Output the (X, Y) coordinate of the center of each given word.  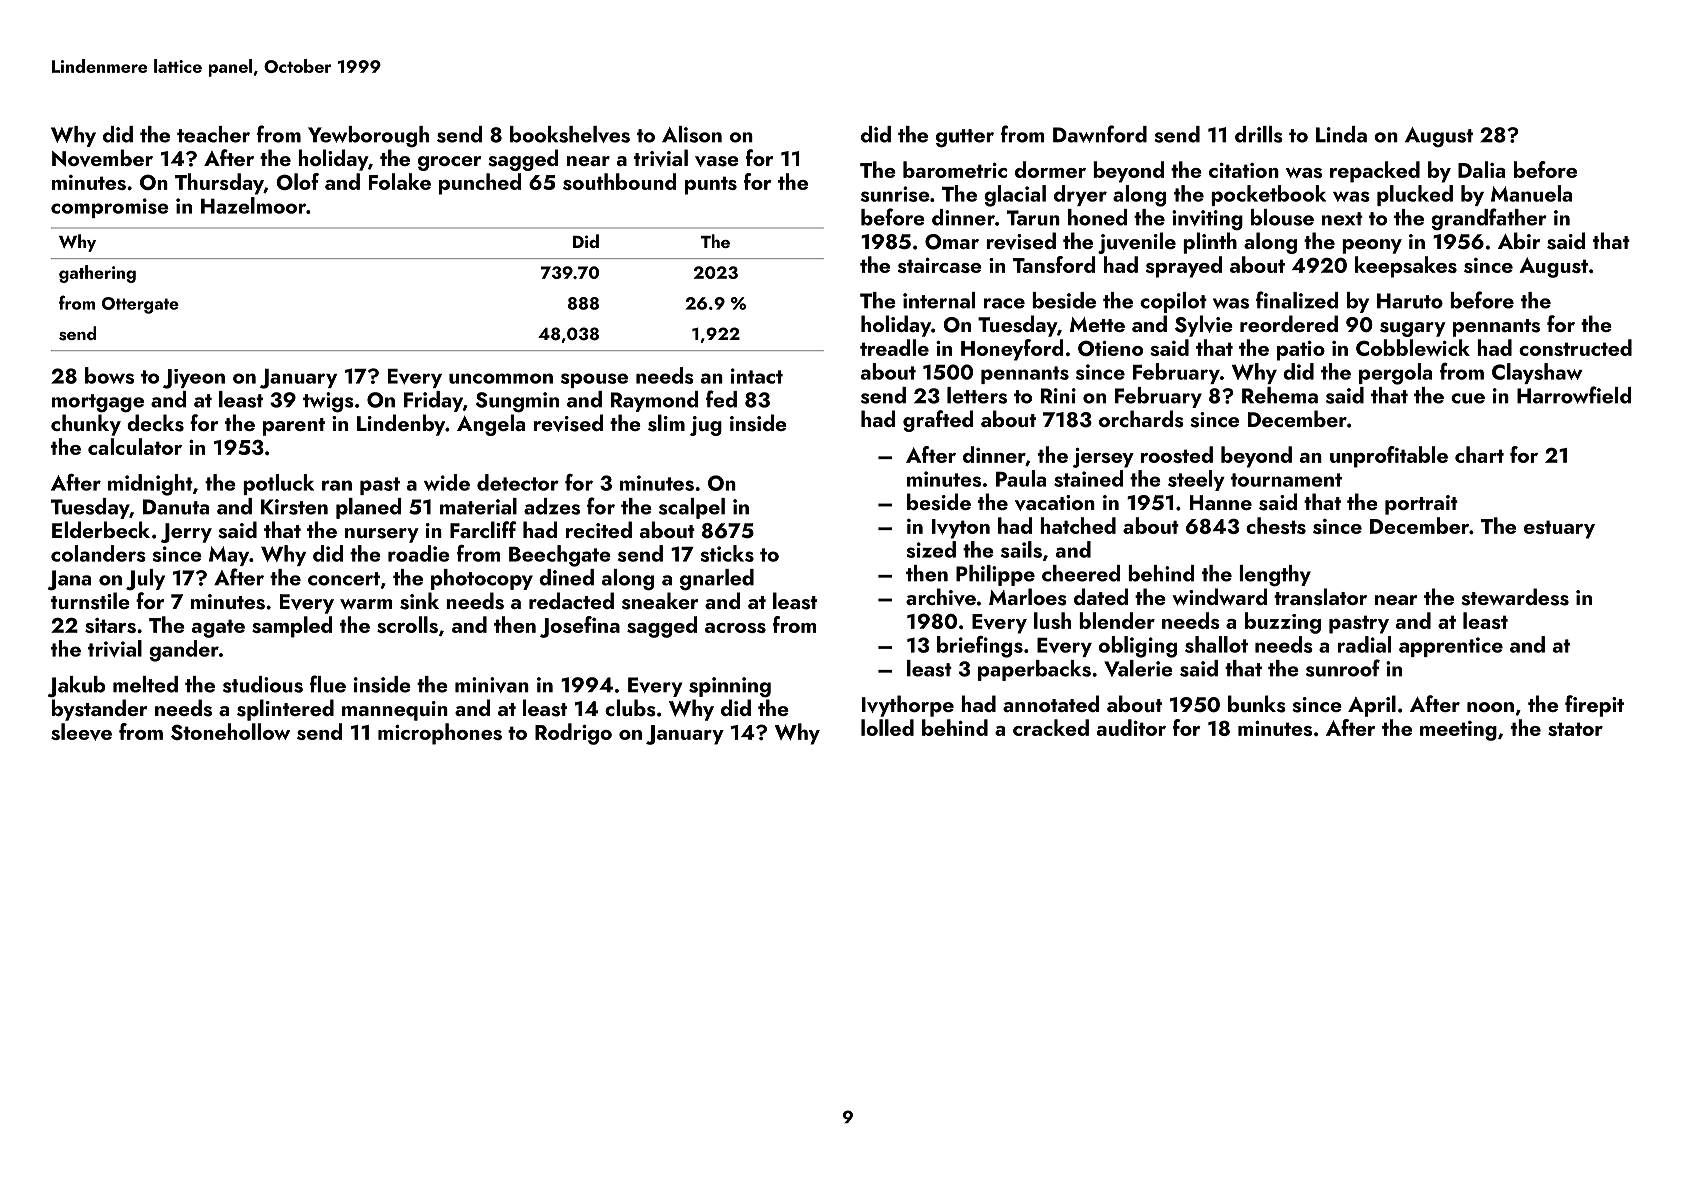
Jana (69, 580)
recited (599, 529)
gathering (97, 274)
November (102, 158)
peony (1372, 246)
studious (263, 684)
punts (711, 185)
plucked (1415, 195)
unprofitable (1389, 457)
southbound (619, 181)
